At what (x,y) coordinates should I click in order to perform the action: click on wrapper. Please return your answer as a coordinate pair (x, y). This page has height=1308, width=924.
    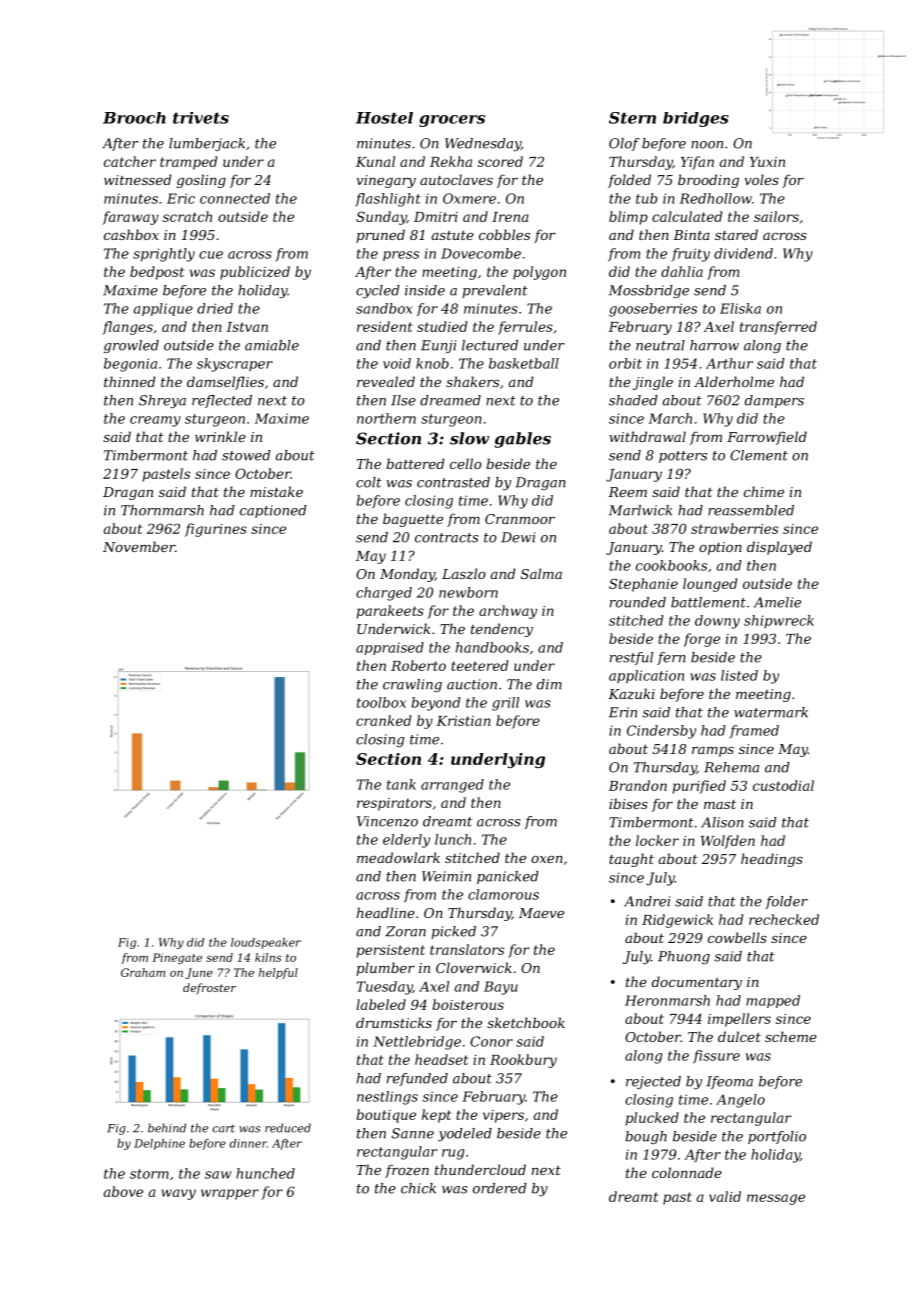
    Looking at the image, I should click on (230, 1194).
